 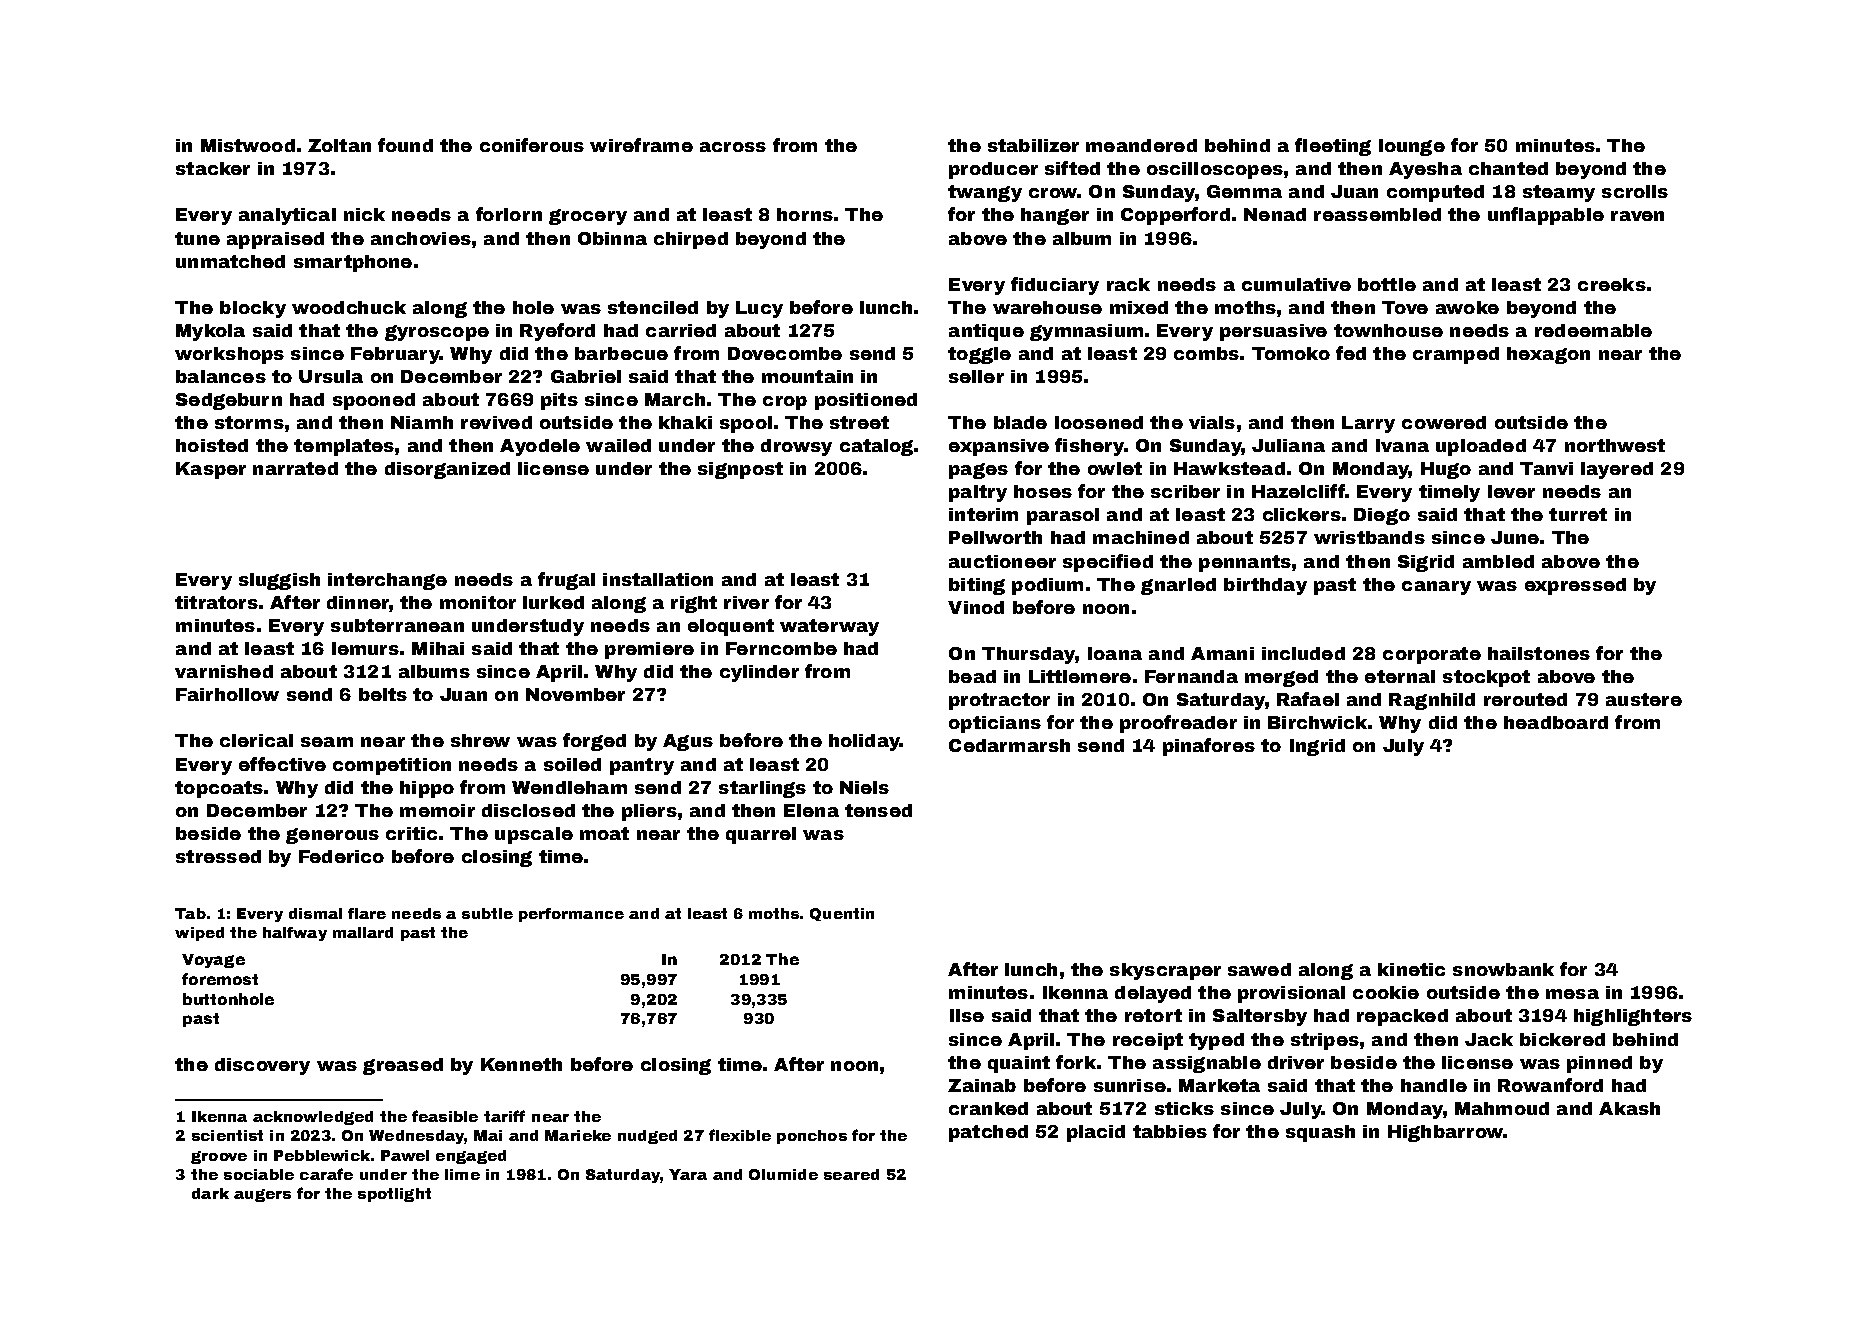 What do you see at coordinates (733, 147) in the screenshot?
I see `across` at bounding box center [733, 147].
